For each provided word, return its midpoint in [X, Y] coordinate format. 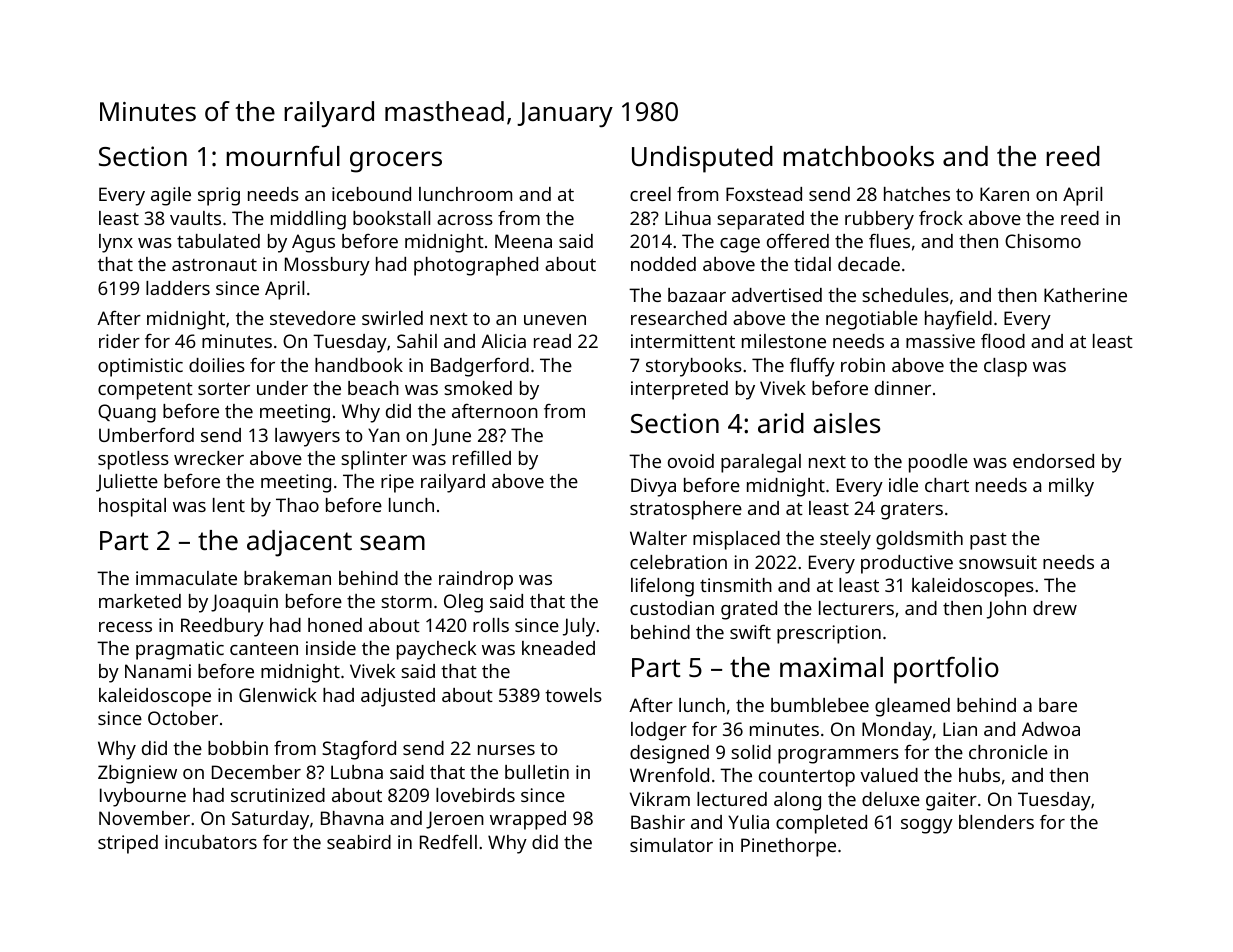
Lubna [357, 772]
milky [1071, 487]
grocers [396, 162]
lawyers [307, 437]
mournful [283, 155]
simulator [671, 845]
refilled [482, 458]
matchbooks [858, 156]
